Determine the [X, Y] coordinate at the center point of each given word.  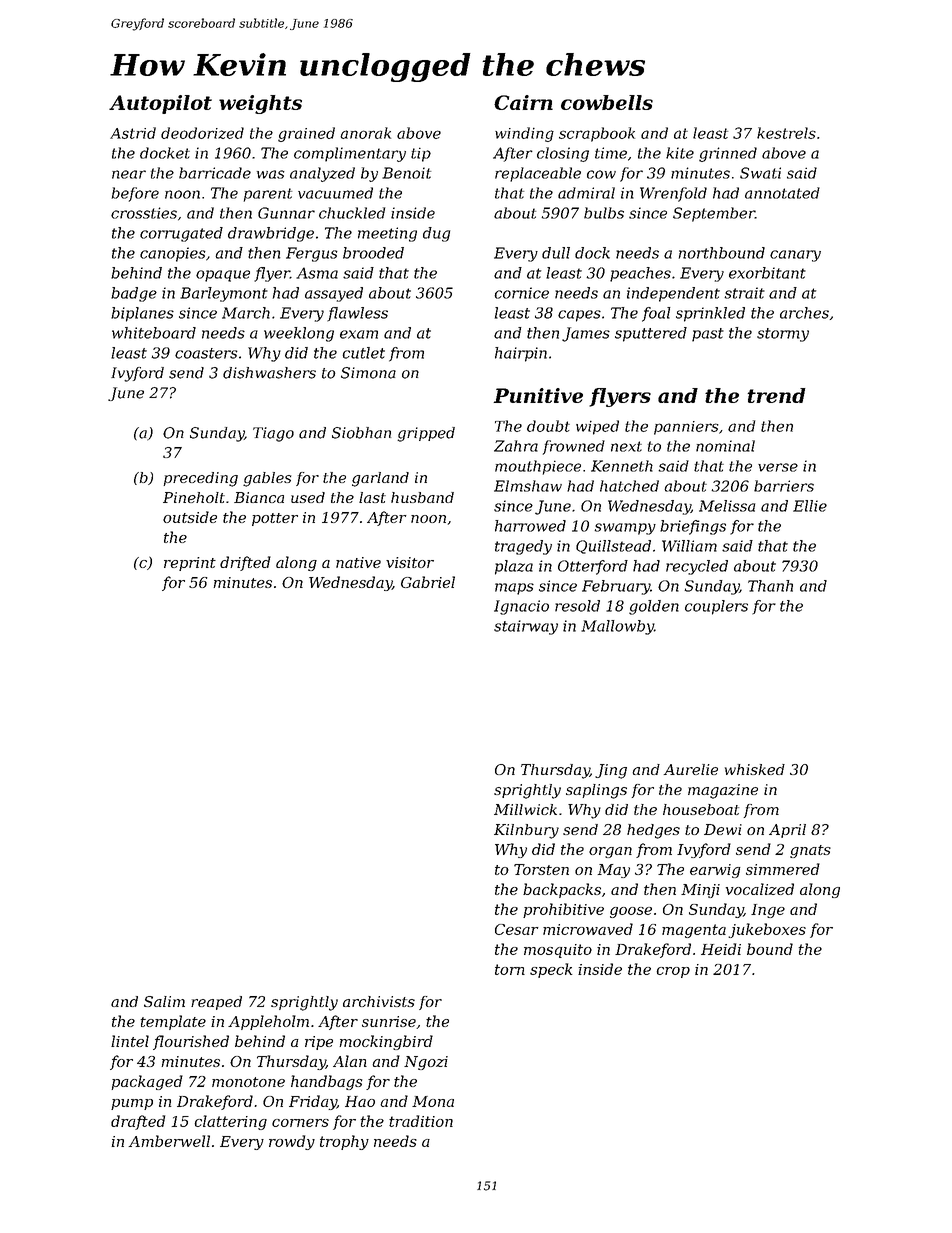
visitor [410, 562]
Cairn [523, 102]
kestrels [786, 133]
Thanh [770, 586]
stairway [526, 627]
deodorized [202, 133]
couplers [716, 607]
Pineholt [194, 497]
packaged [147, 1082]
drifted [245, 563]
